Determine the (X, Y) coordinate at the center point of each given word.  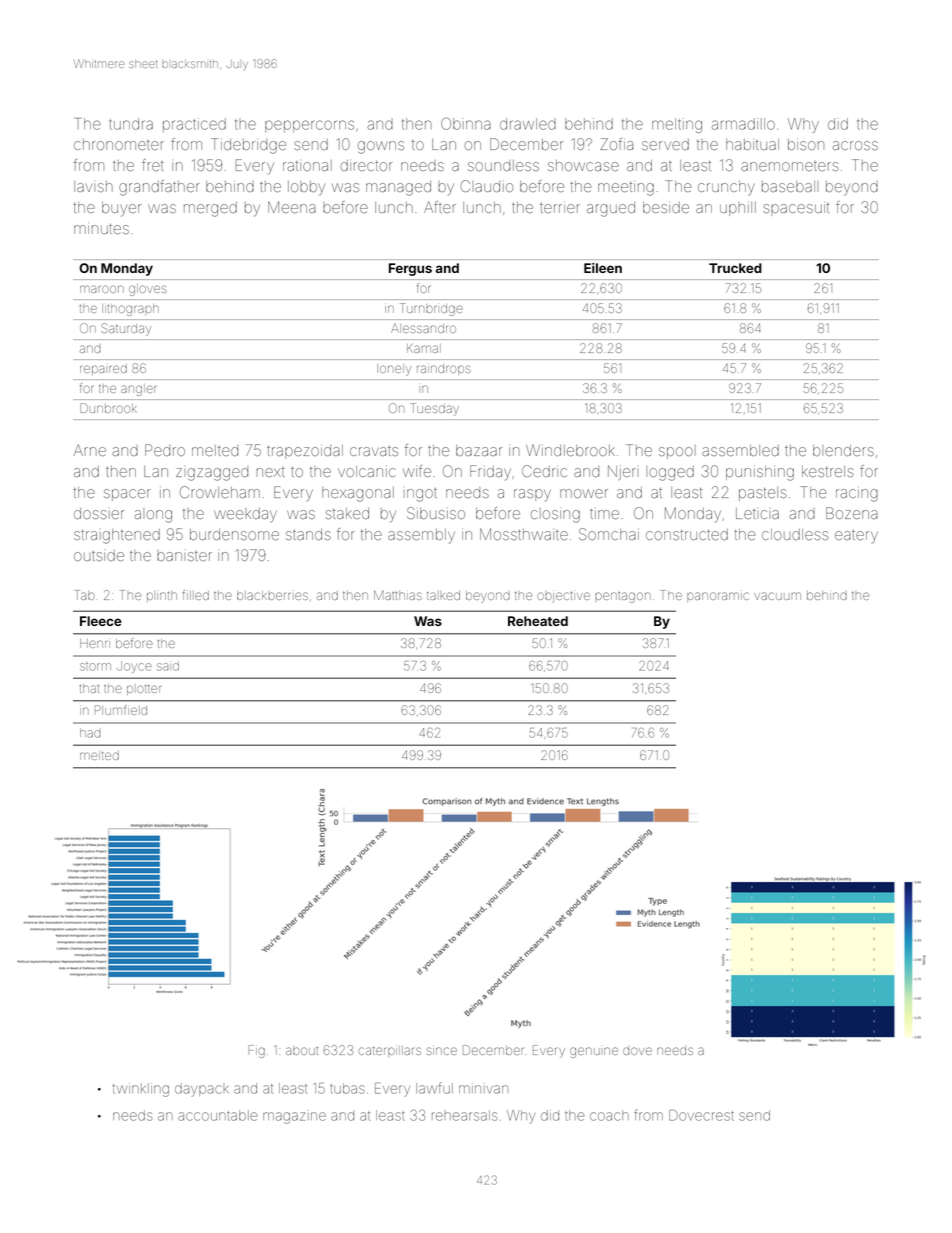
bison (806, 144)
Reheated (538, 621)
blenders (843, 450)
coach (609, 1115)
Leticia (757, 513)
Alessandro (423, 328)
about (302, 1050)
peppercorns (309, 126)
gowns (381, 147)
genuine (594, 1052)
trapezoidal (305, 452)
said (168, 666)
